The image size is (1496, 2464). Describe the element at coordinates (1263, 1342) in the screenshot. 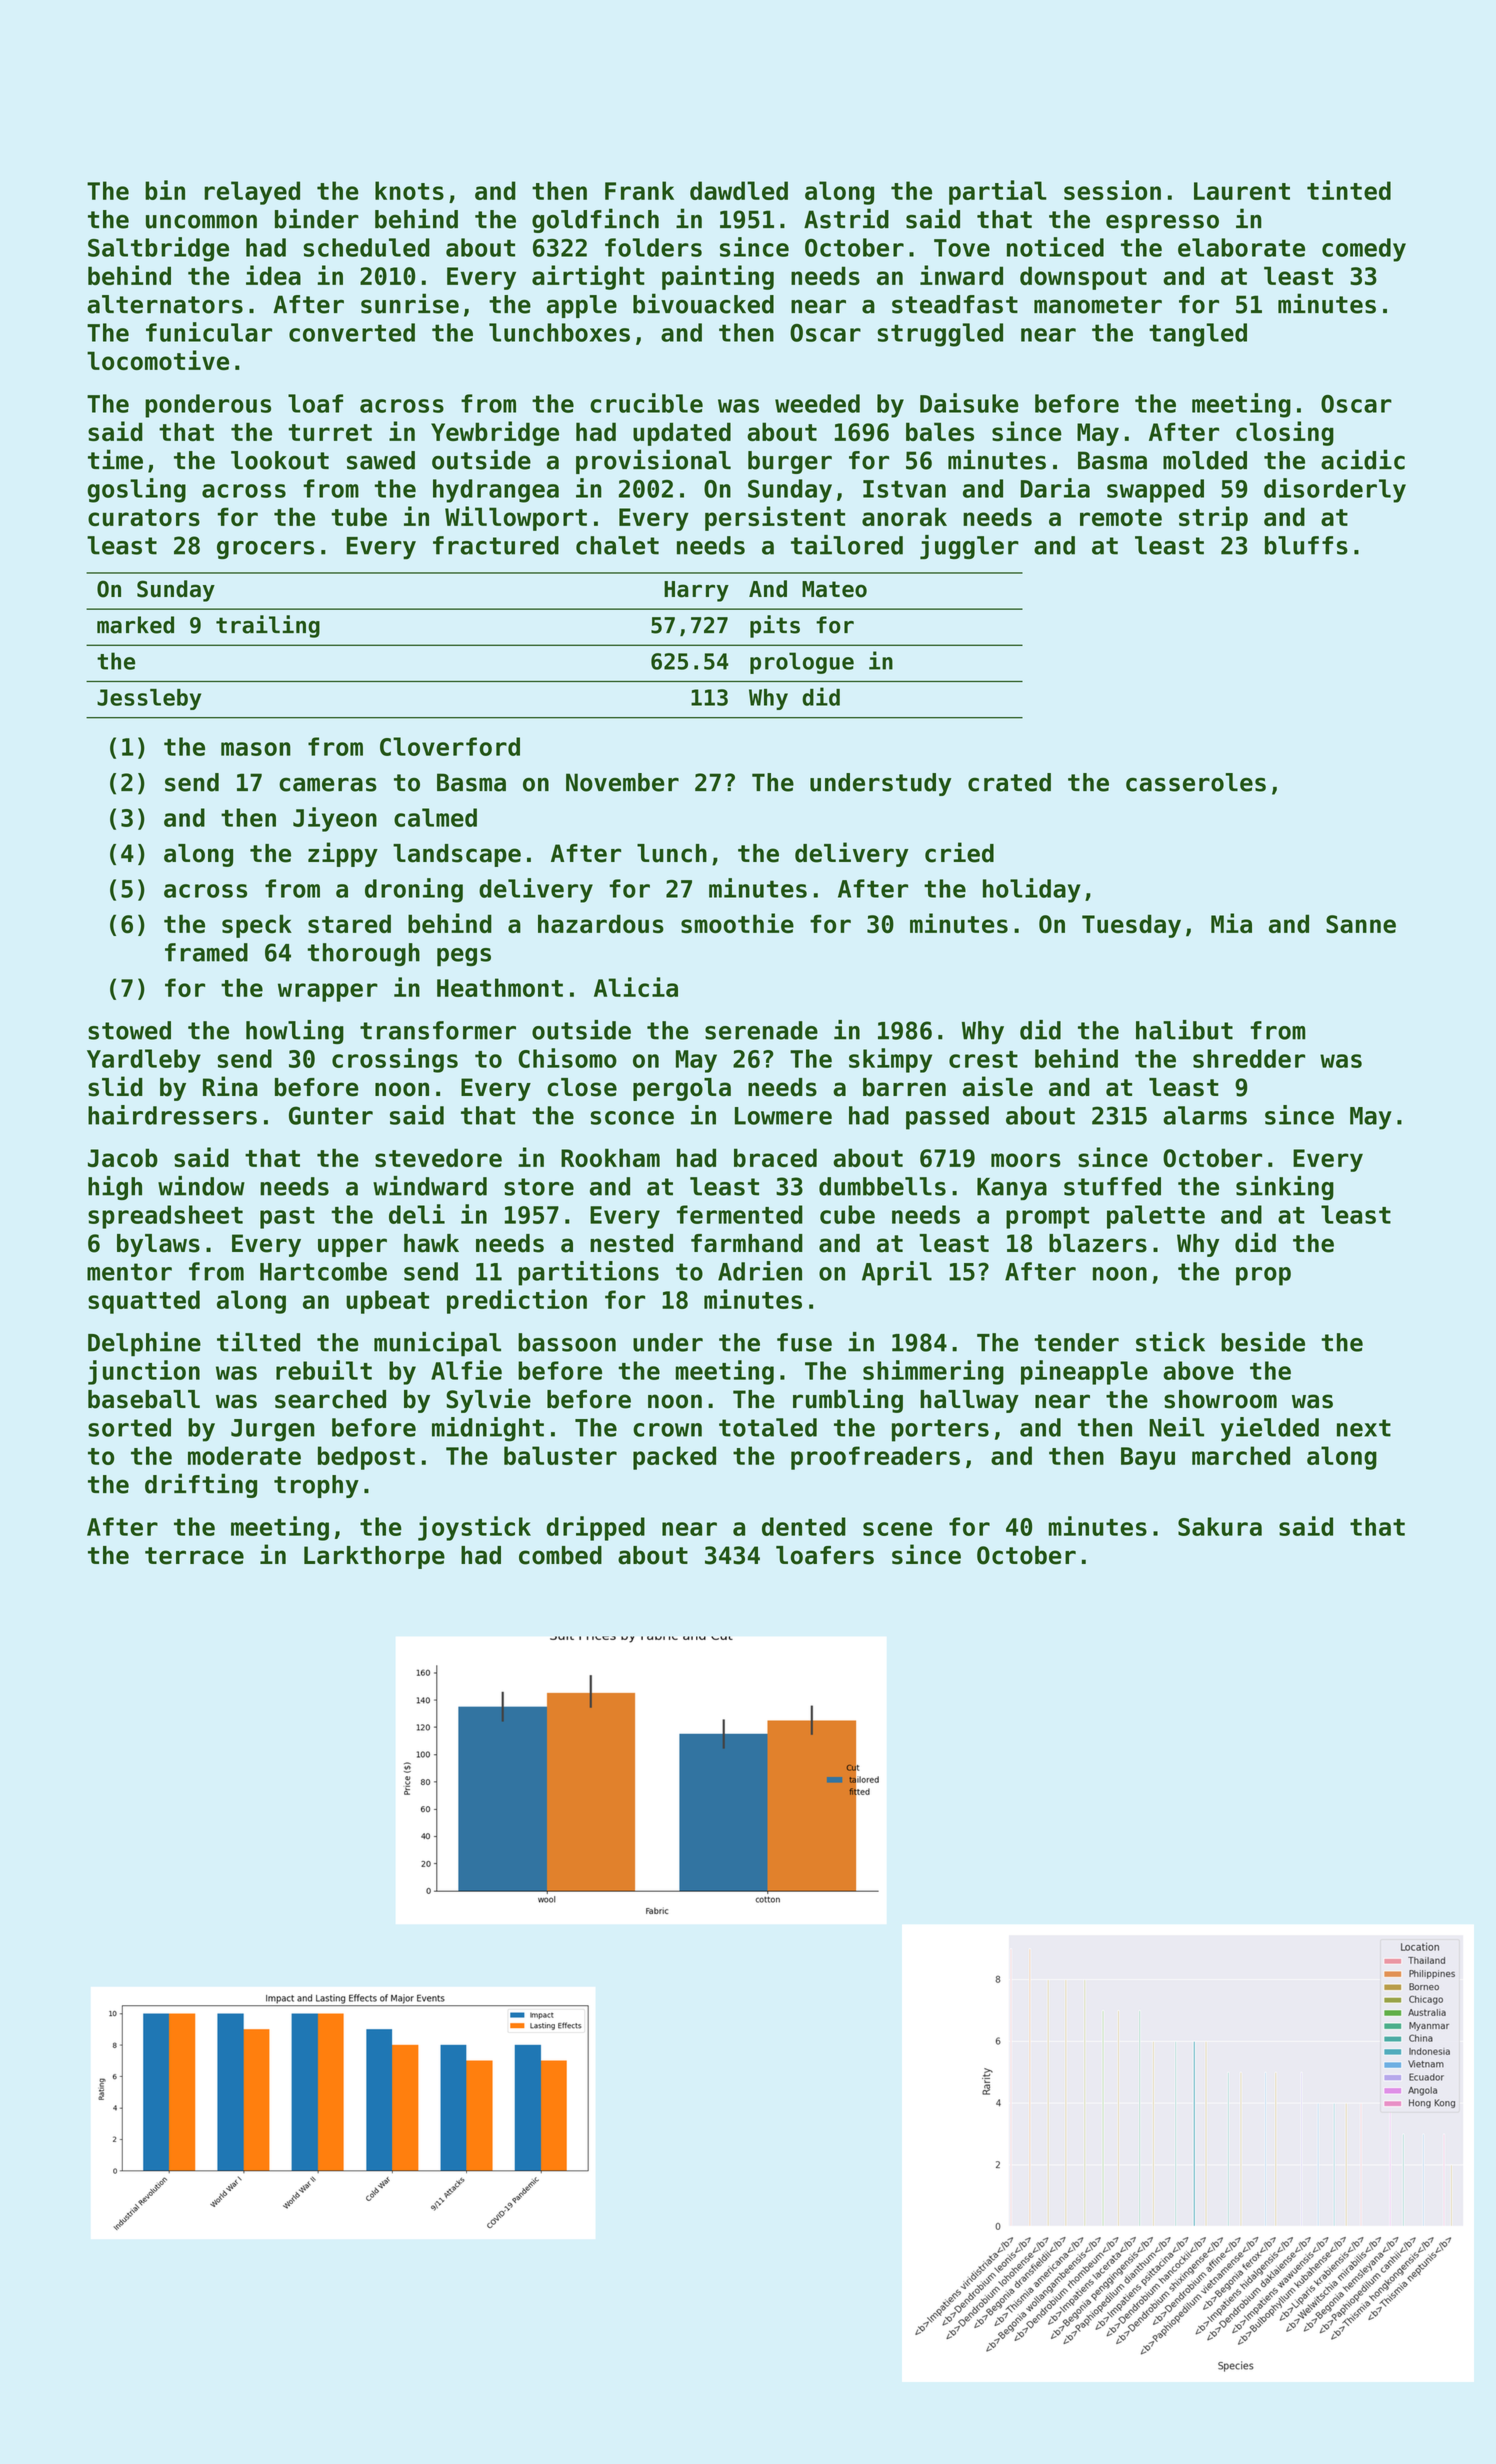

I see `beside` at that location.
